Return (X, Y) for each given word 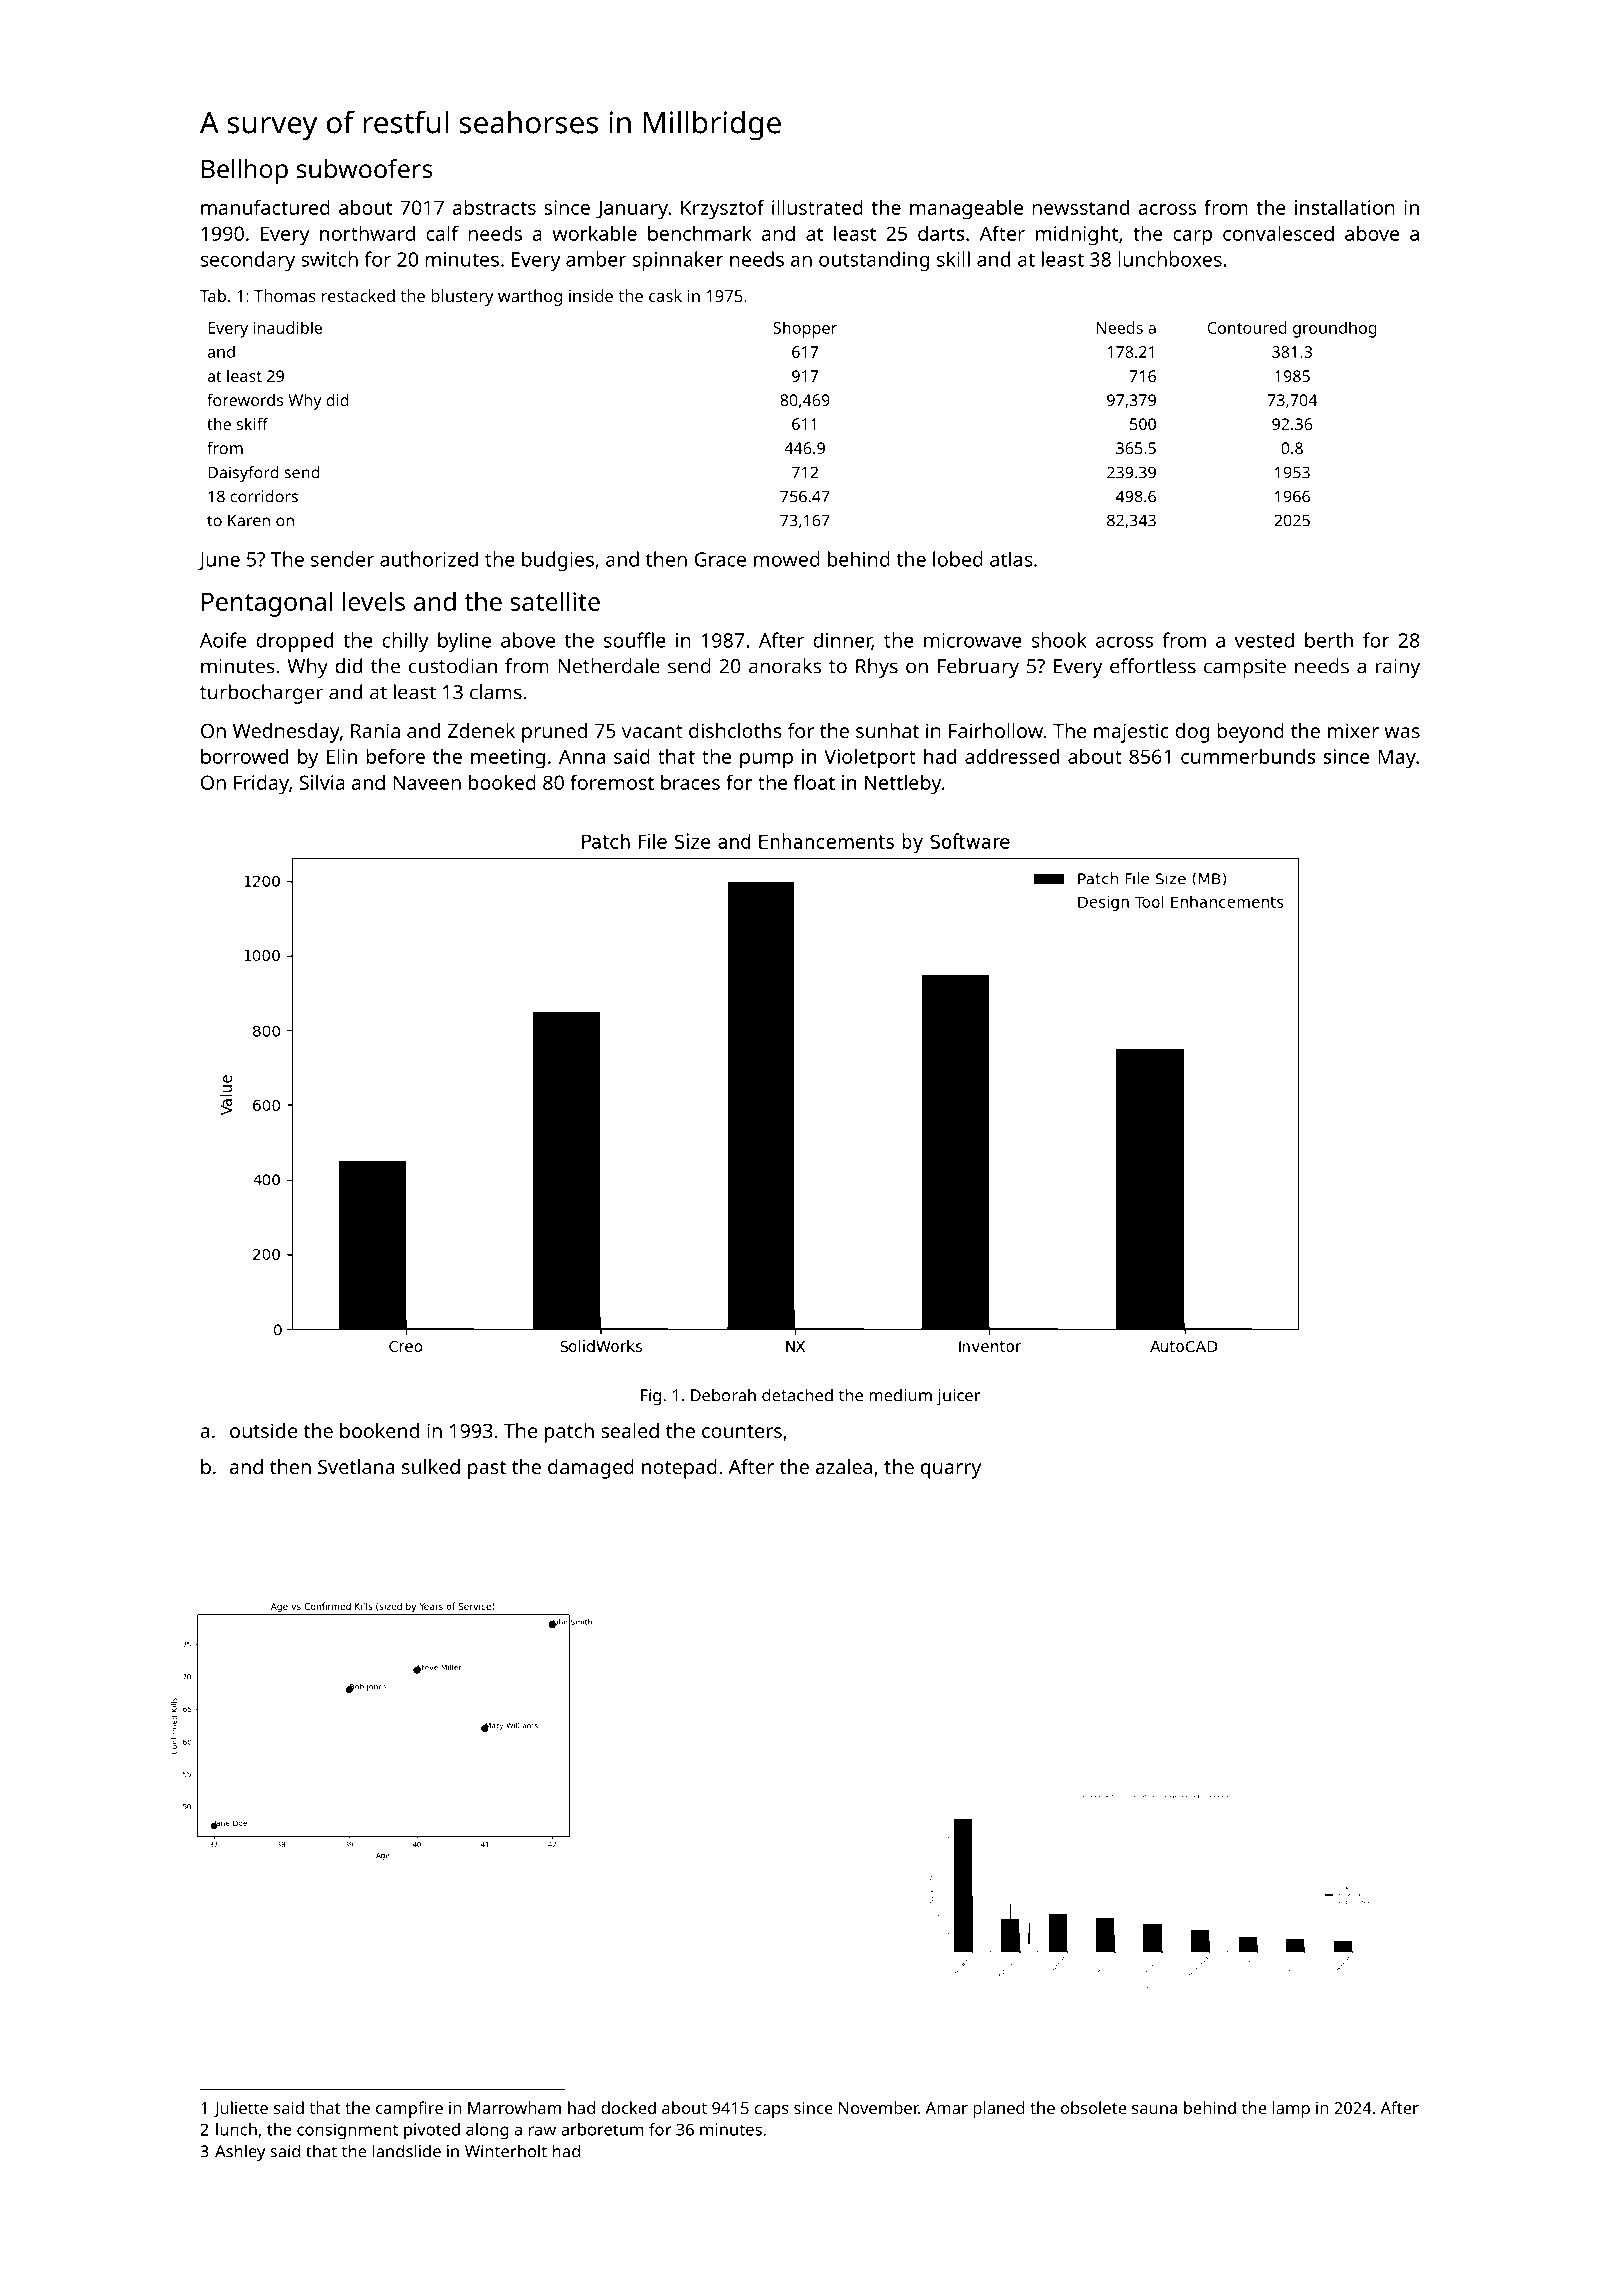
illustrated (817, 207)
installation (1345, 207)
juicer (958, 1397)
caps (771, 2111)
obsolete (1093, 2107)
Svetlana (356, 1466)
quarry (951, 1471)
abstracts (494, 207)
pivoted (432, 2131)
